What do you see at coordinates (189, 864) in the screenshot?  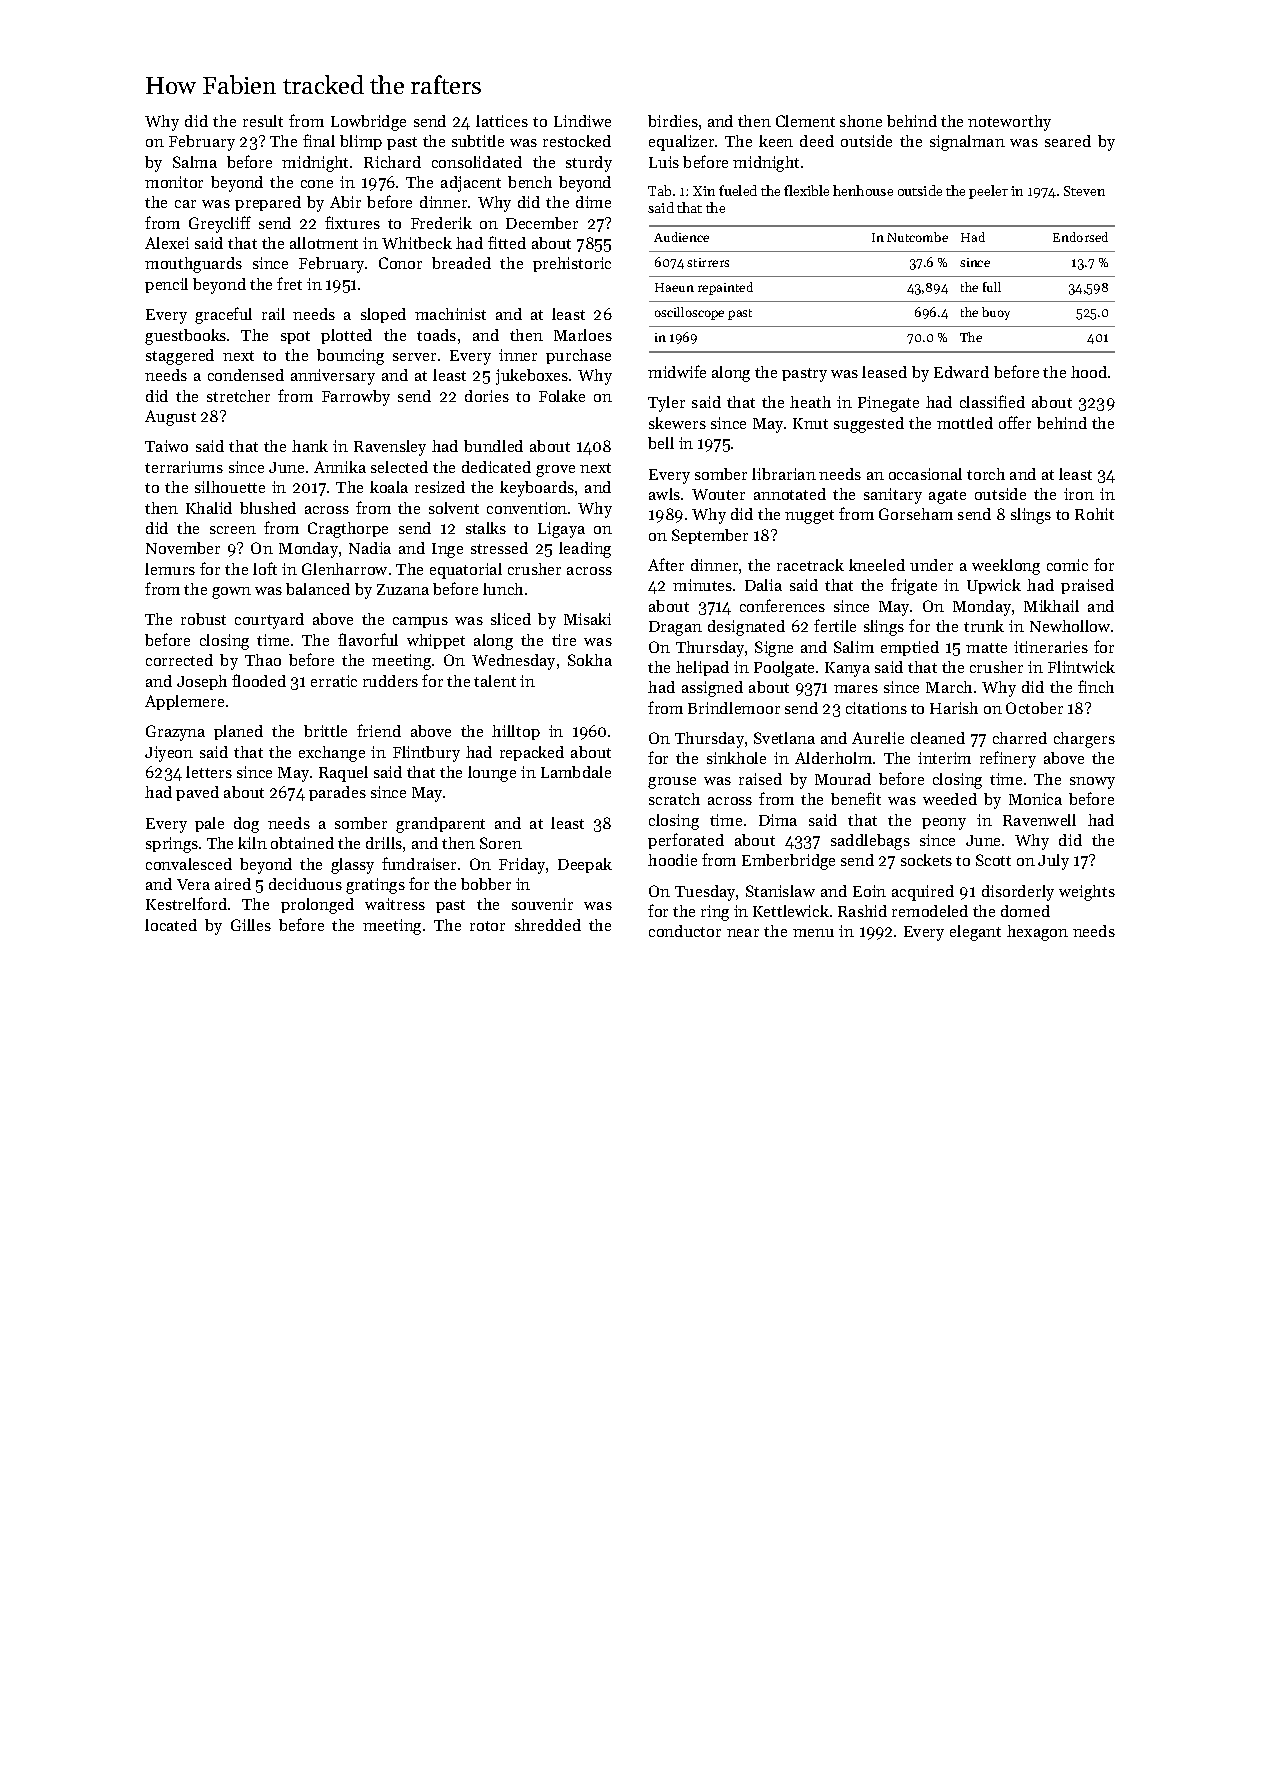 I see `convalesced` at bounding box center [189, 864].
